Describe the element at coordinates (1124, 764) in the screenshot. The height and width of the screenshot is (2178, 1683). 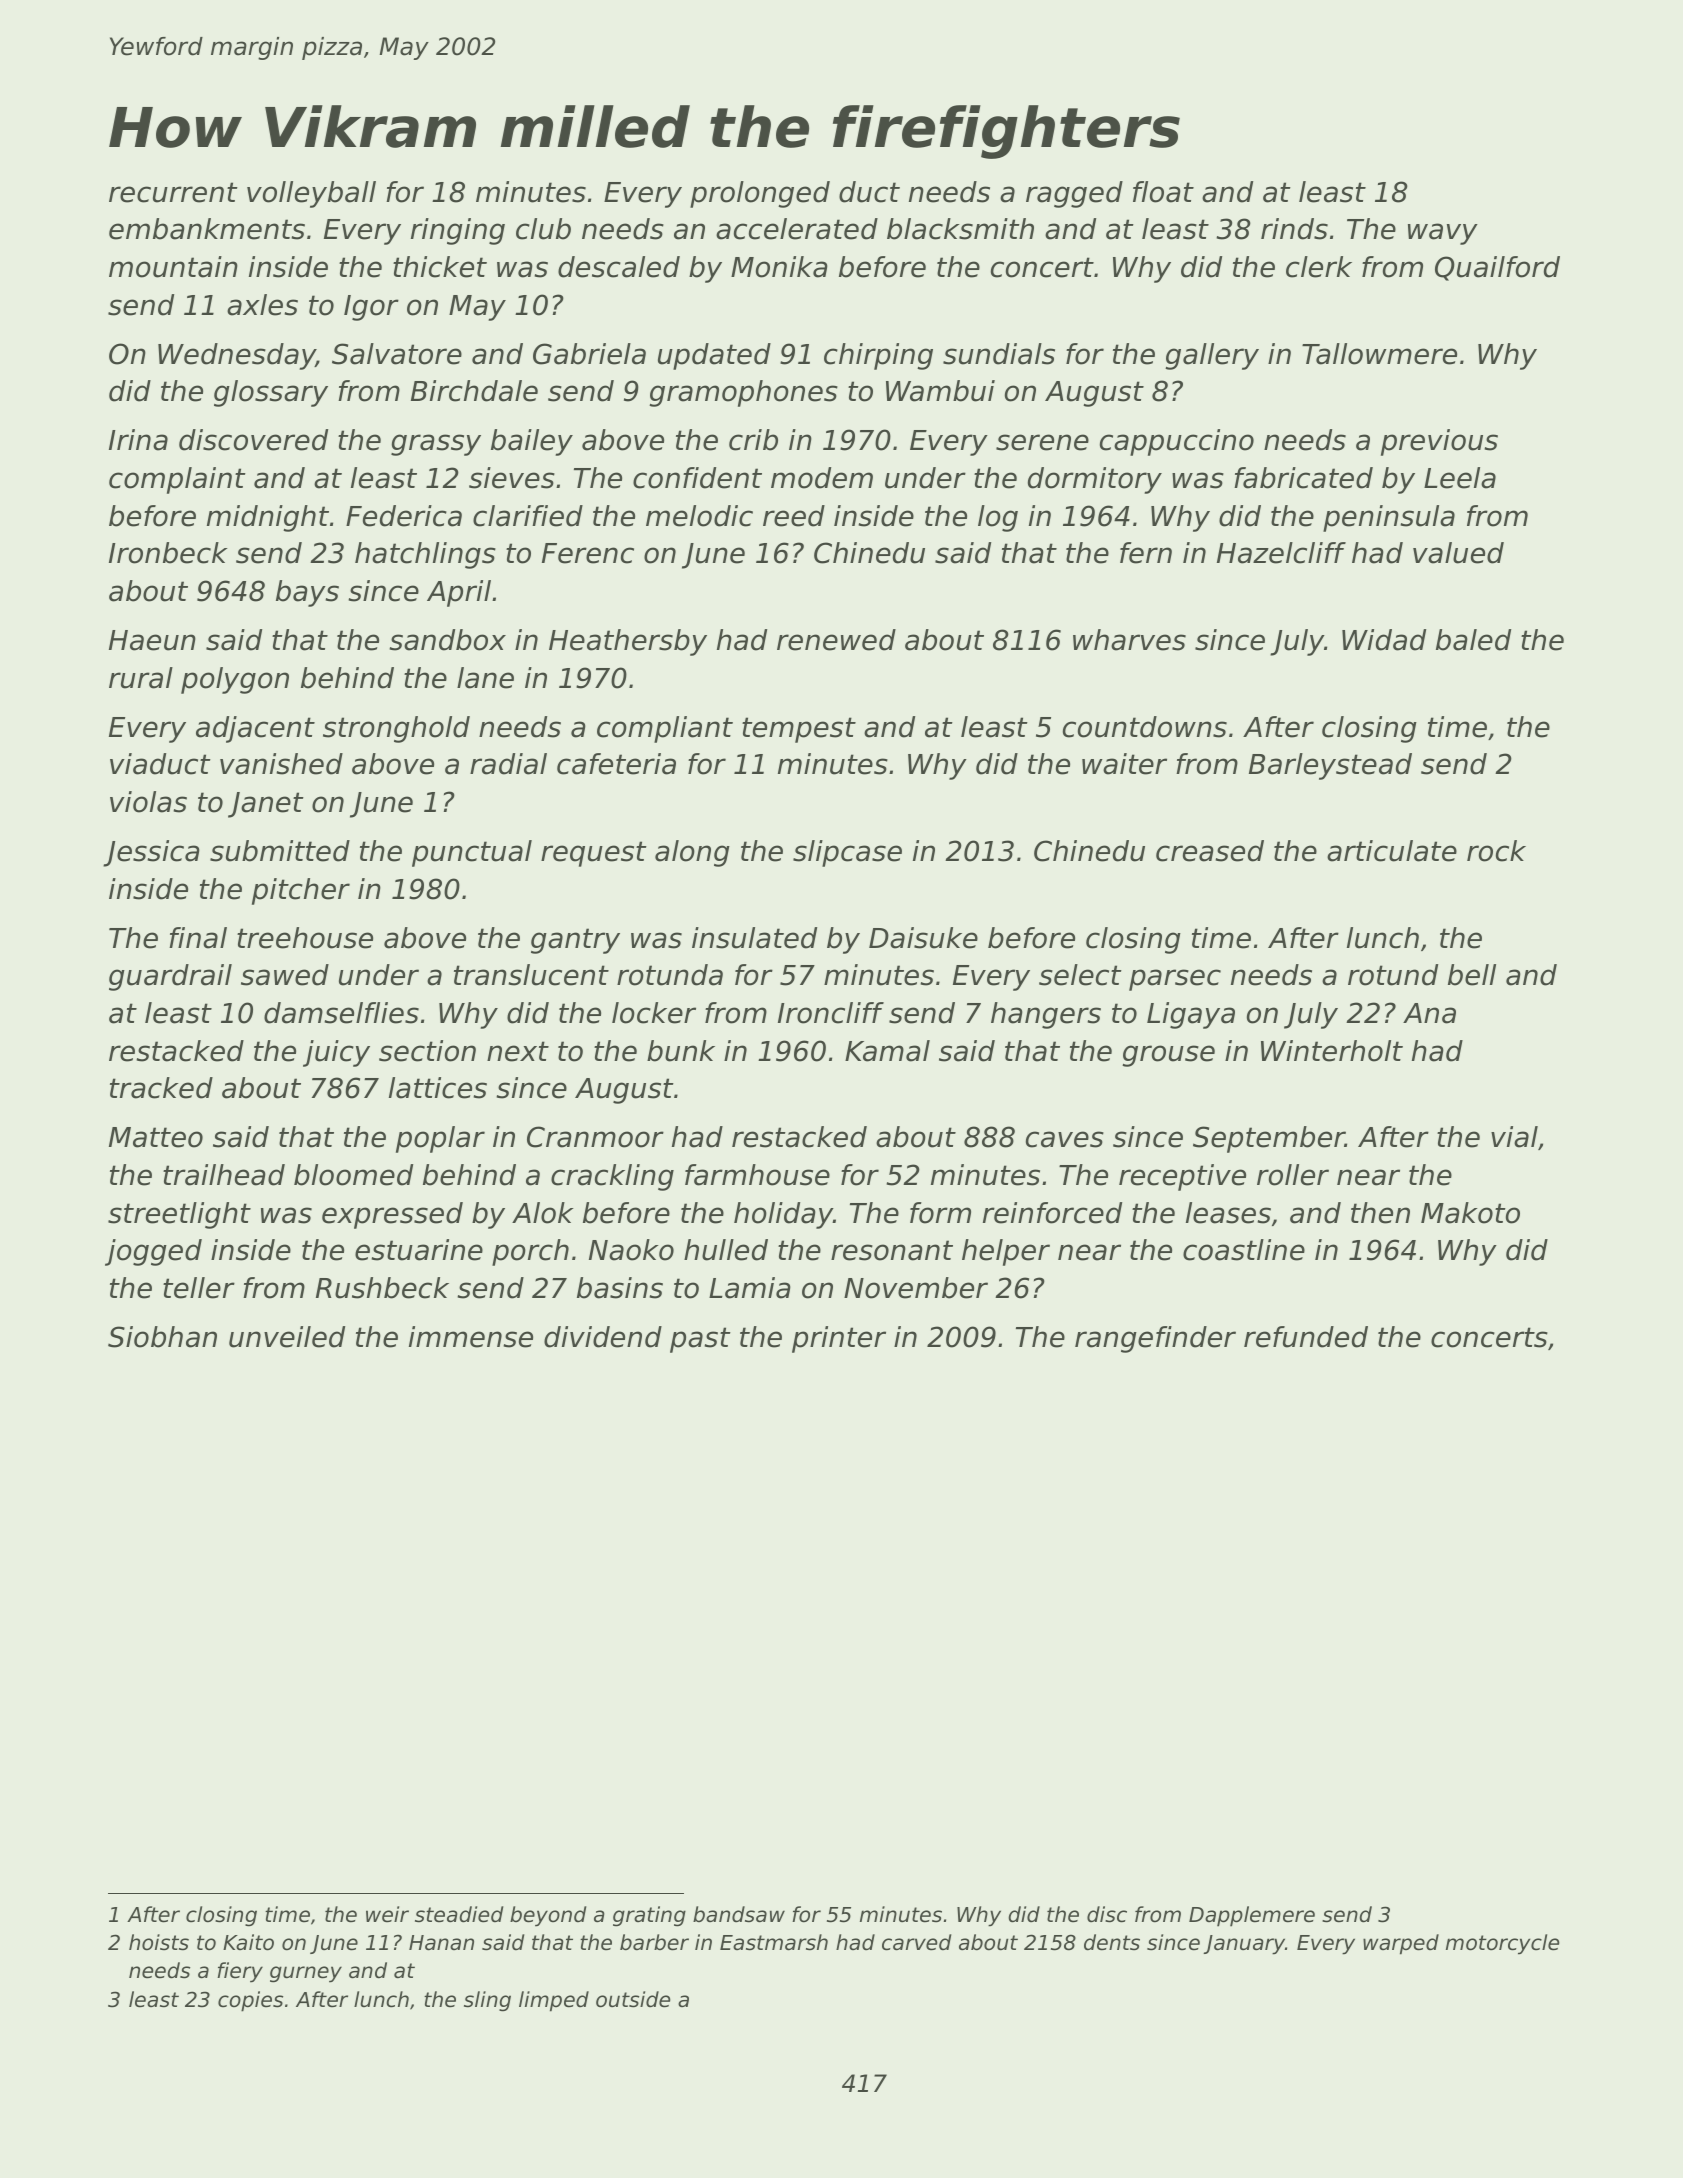
I see `waiter` at that location.
